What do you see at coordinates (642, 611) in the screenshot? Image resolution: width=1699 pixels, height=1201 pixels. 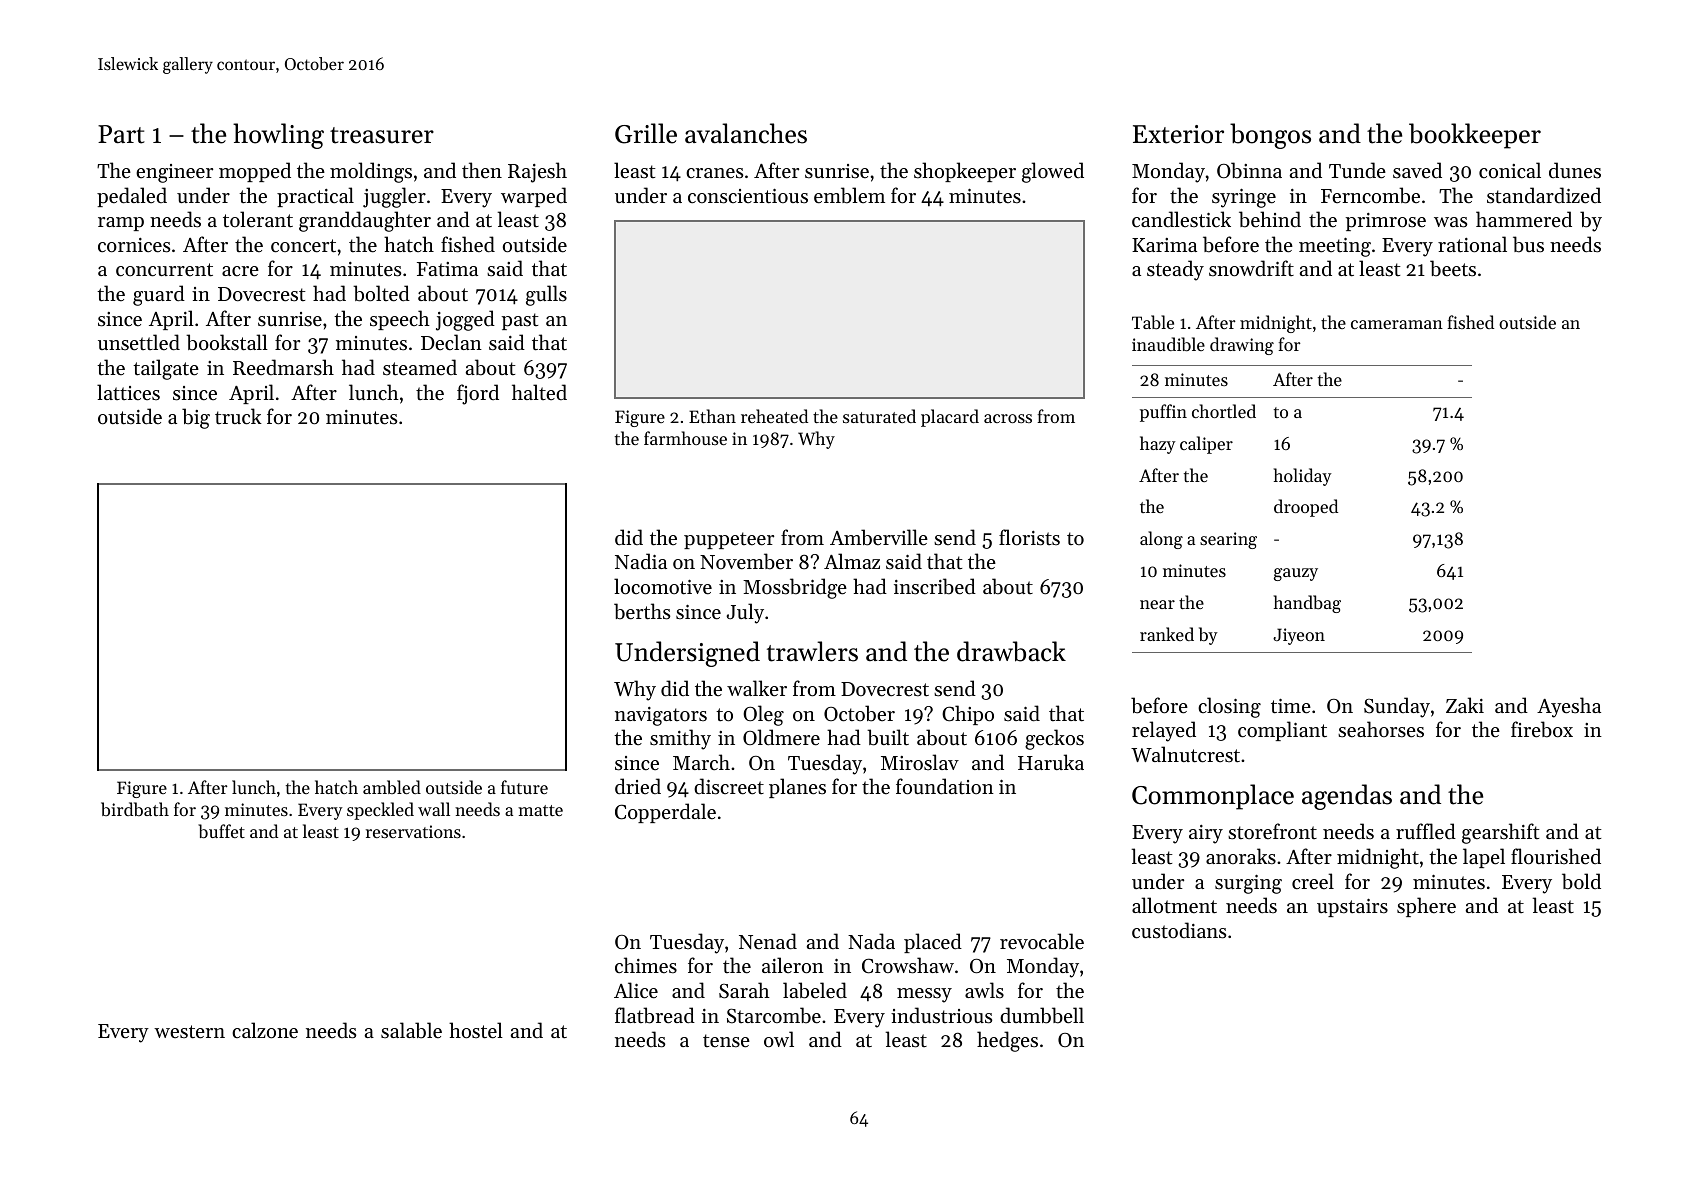 I see `berths` at bounding box center [642, 611].
